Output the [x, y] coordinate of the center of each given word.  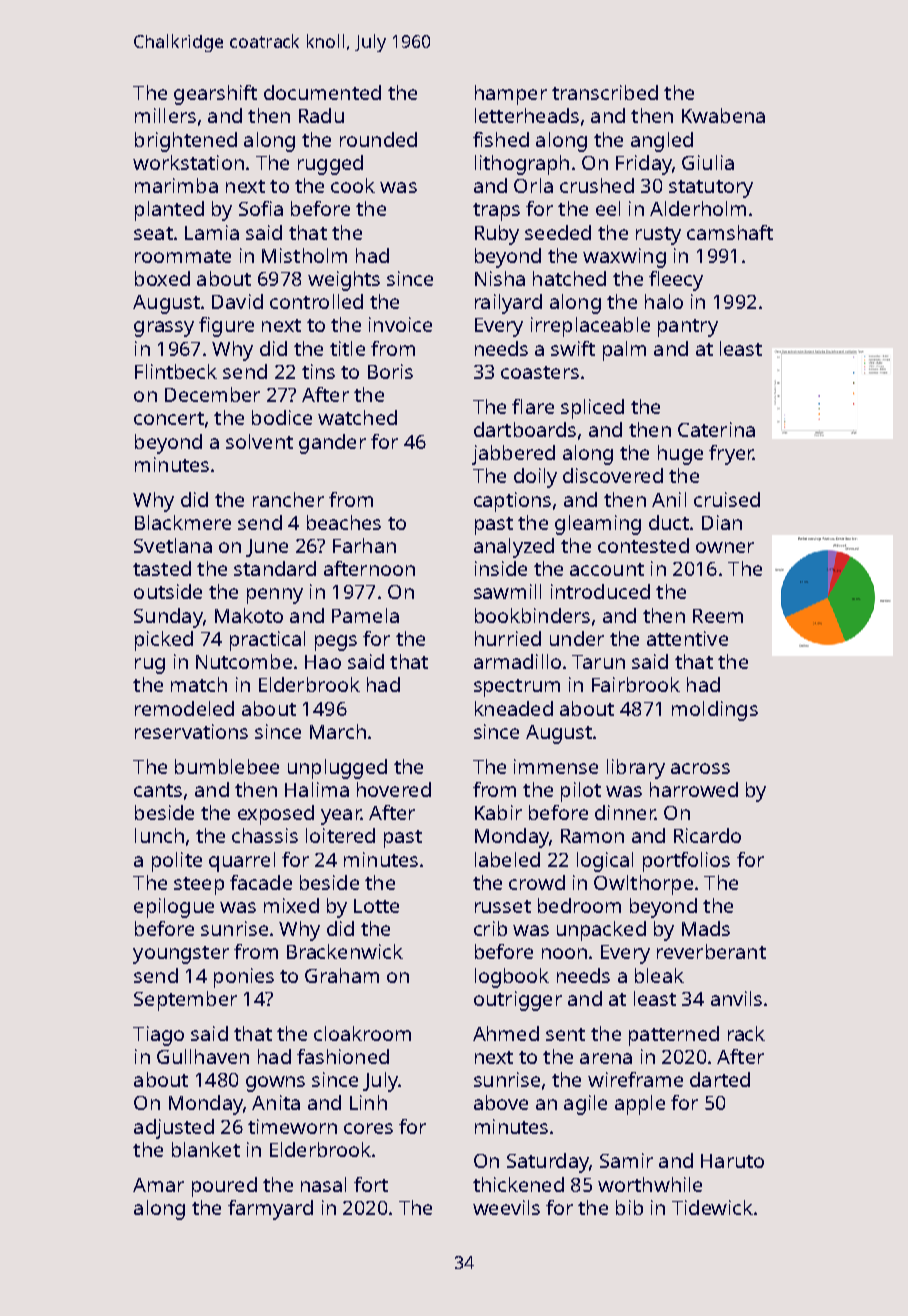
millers [165, 115]
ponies [244, 978]
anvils [736, 998]
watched [357, 417]
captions [512, 502]
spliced [592, 409]
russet [503, 906]
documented [322, 92]
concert [169, 418]
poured [224, 1187]
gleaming [598, 525]
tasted [162, 568]
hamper [511, 95]
